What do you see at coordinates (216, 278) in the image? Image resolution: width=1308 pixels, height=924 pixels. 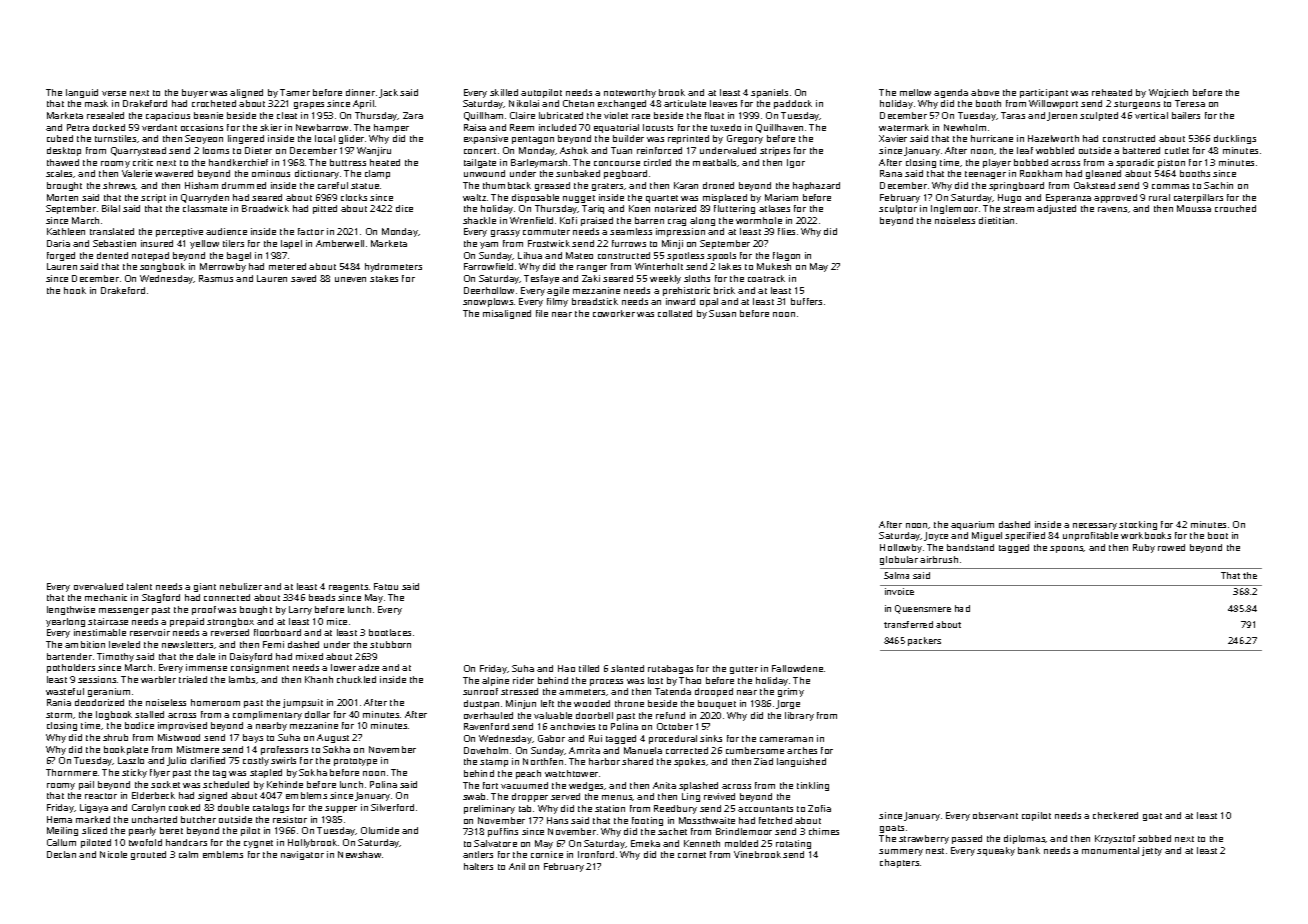 I see `Rasmus` at bounding box center [216, 278].
